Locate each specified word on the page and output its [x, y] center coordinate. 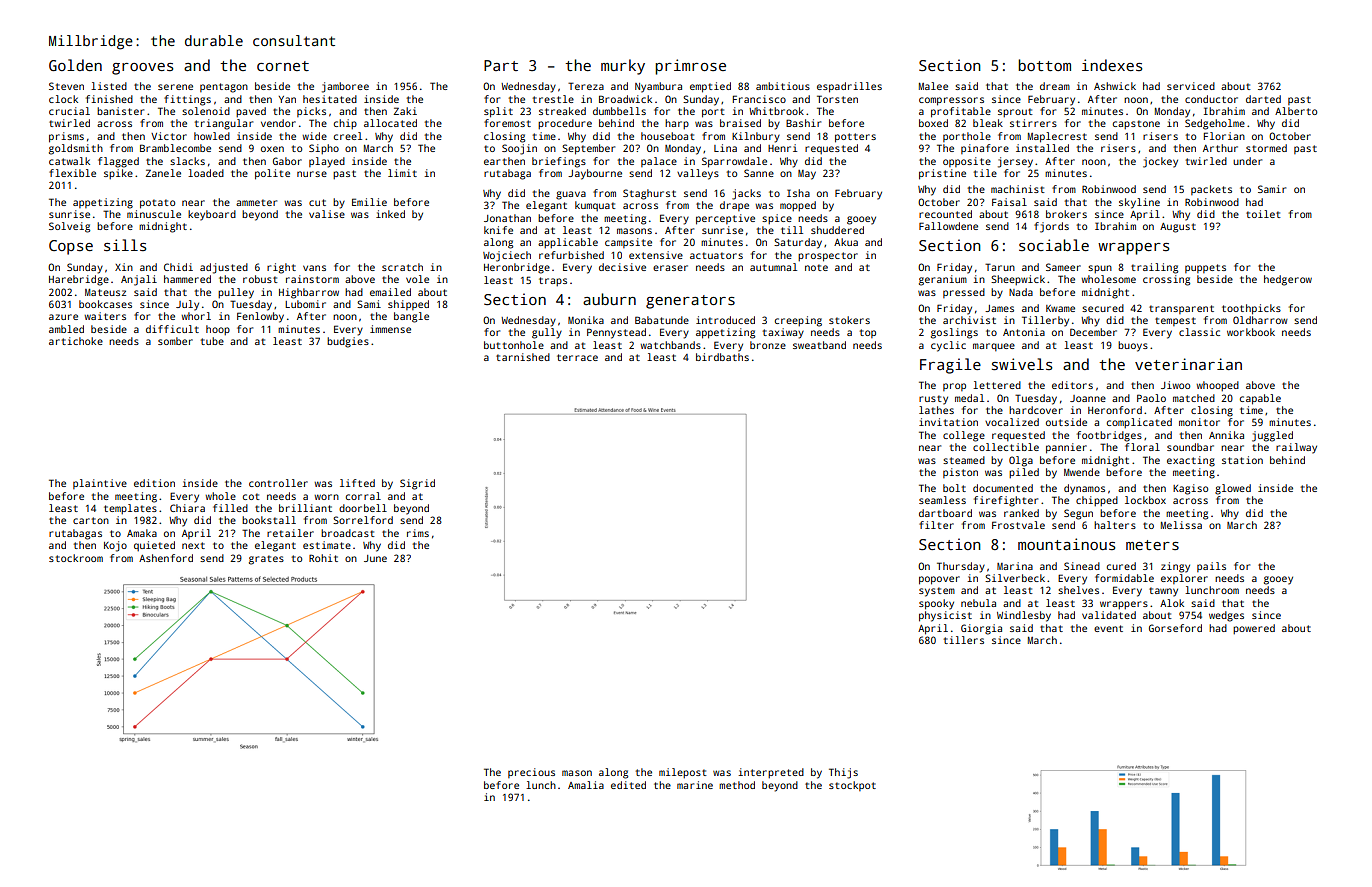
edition [154, 483]
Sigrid [417, 484]
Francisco [759, 99]
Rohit [323, 558]
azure [63, 317]
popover [939, 580]
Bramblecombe [175, 148]
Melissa [1181, 525]
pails [1211, 567]
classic [1199, 332]
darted [1263, 99]
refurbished [571, 255]
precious [531, 773]
